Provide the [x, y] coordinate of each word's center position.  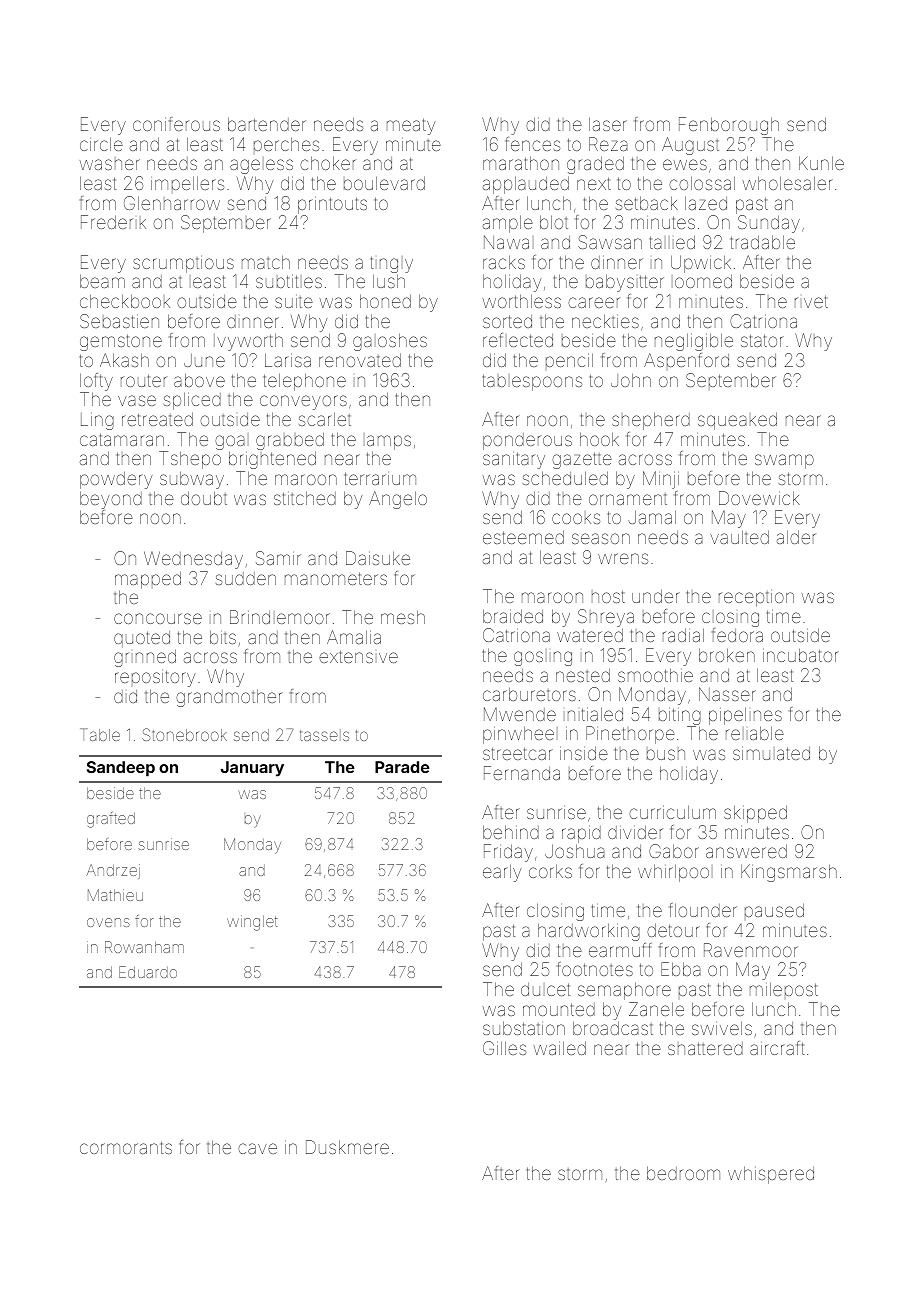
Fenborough [729, 126]
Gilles [504, 1048]
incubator [801, 655]
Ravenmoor [751, 950]
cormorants [126, 1147]
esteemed [523, 537]
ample [508, 224]
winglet [252, 923]
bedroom [683, 1173]
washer [110, 164]
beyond [111, 500]
